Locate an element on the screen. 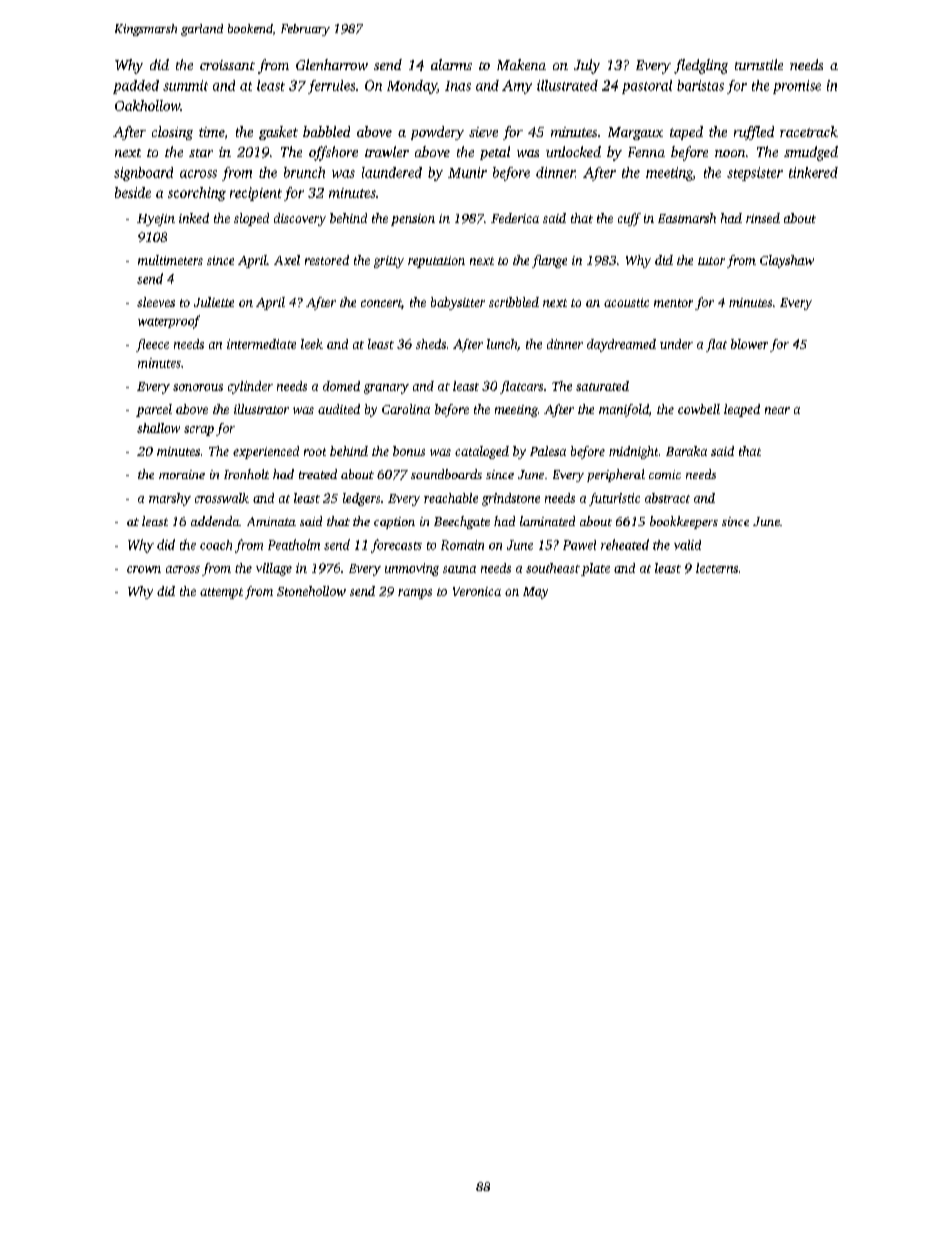 The width and height of the screenshot is (952, 1233). cuff is located at coordinates (629, 219).
